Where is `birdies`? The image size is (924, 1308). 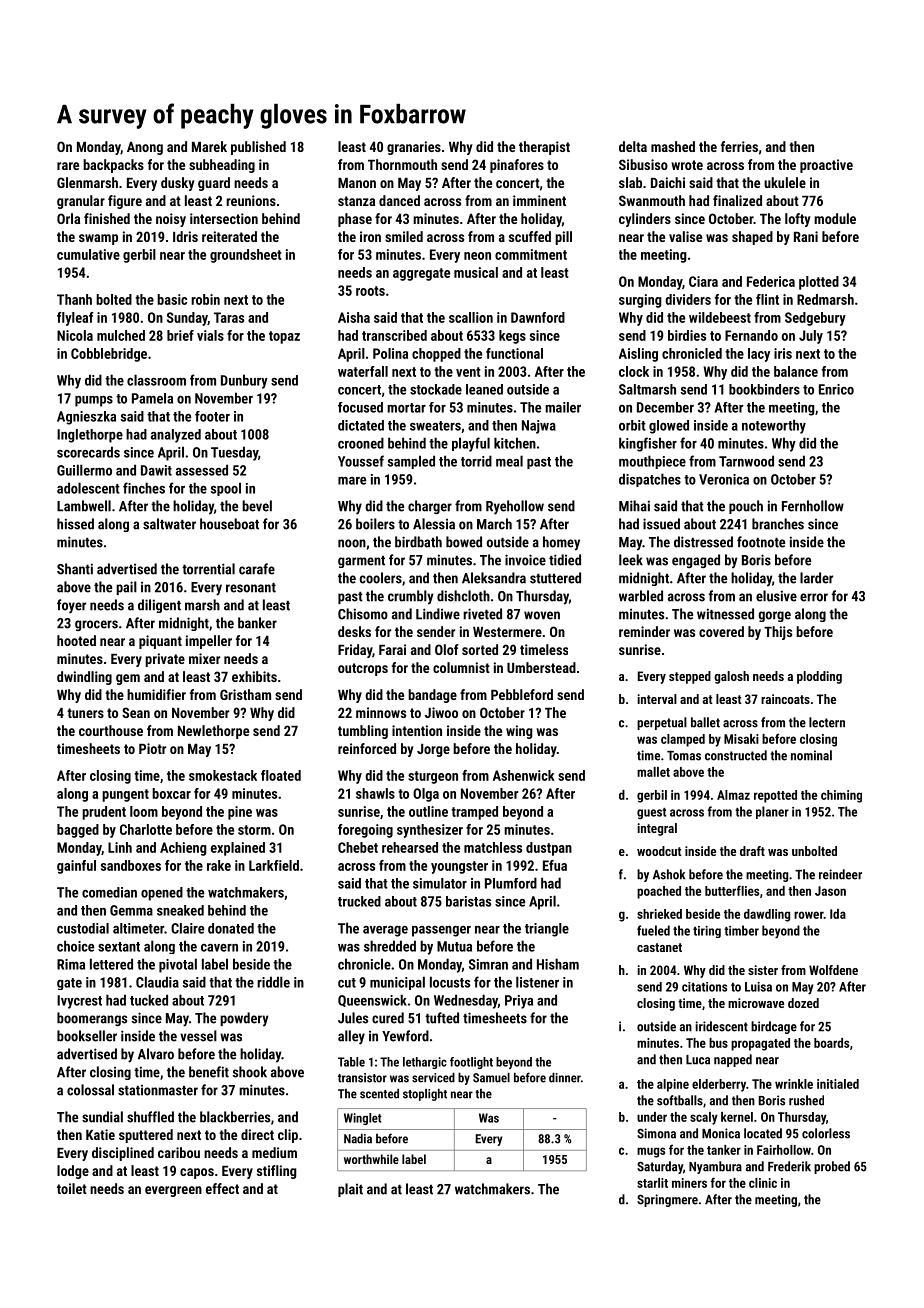
birdies is located at coordinates (687, 335).
